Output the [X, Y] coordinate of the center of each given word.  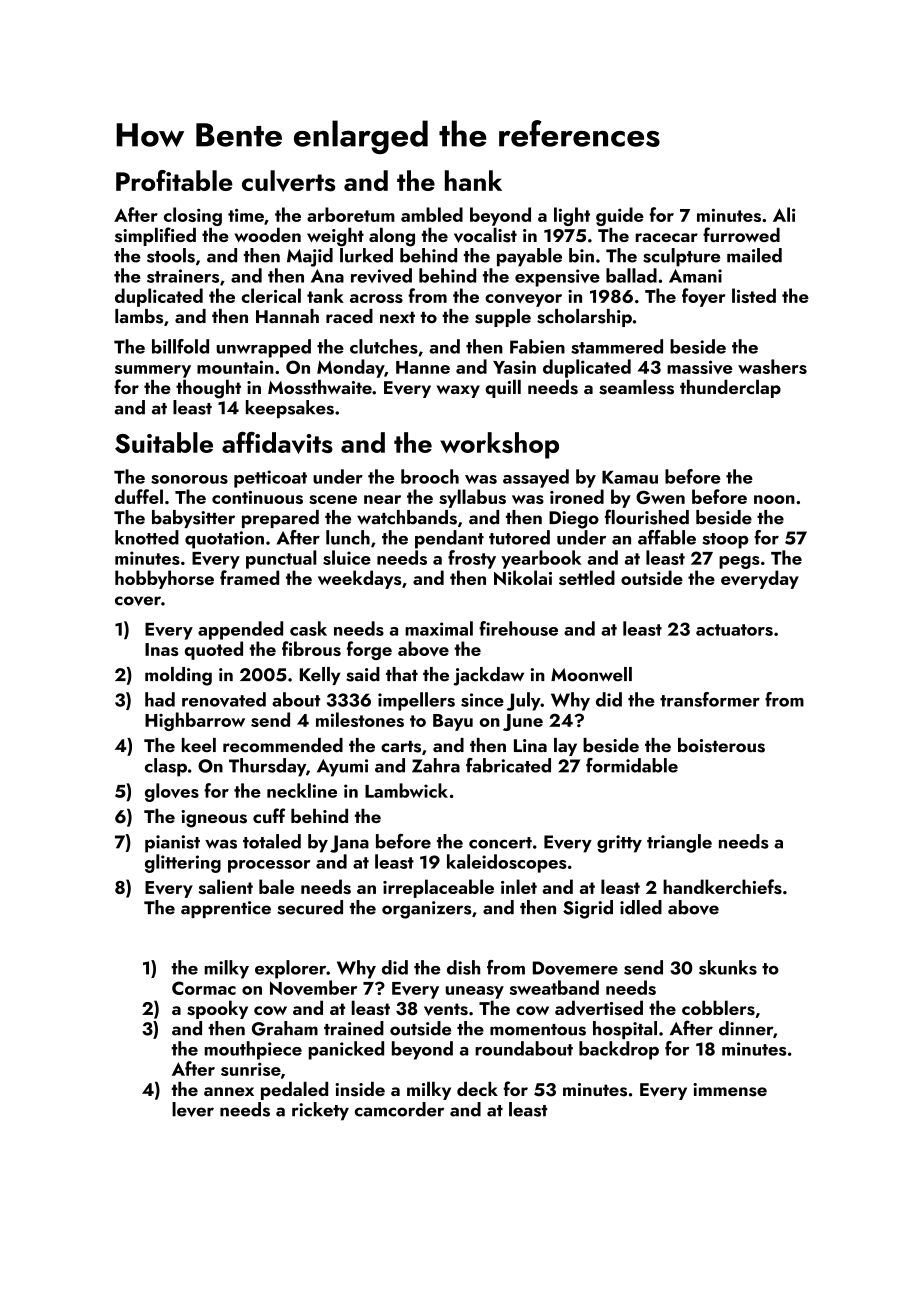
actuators [734, 630]
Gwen [660, 497]
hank [473, 180]
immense [730, 1090]
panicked [346, 1050]
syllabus [472, 498]
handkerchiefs [722, 886]
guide [620, 216]
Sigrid [588, 909]
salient [225, 886]
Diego [574, 520]
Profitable [174, 180]
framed [249, 577]
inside [360, 1089]
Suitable [164, 443]
